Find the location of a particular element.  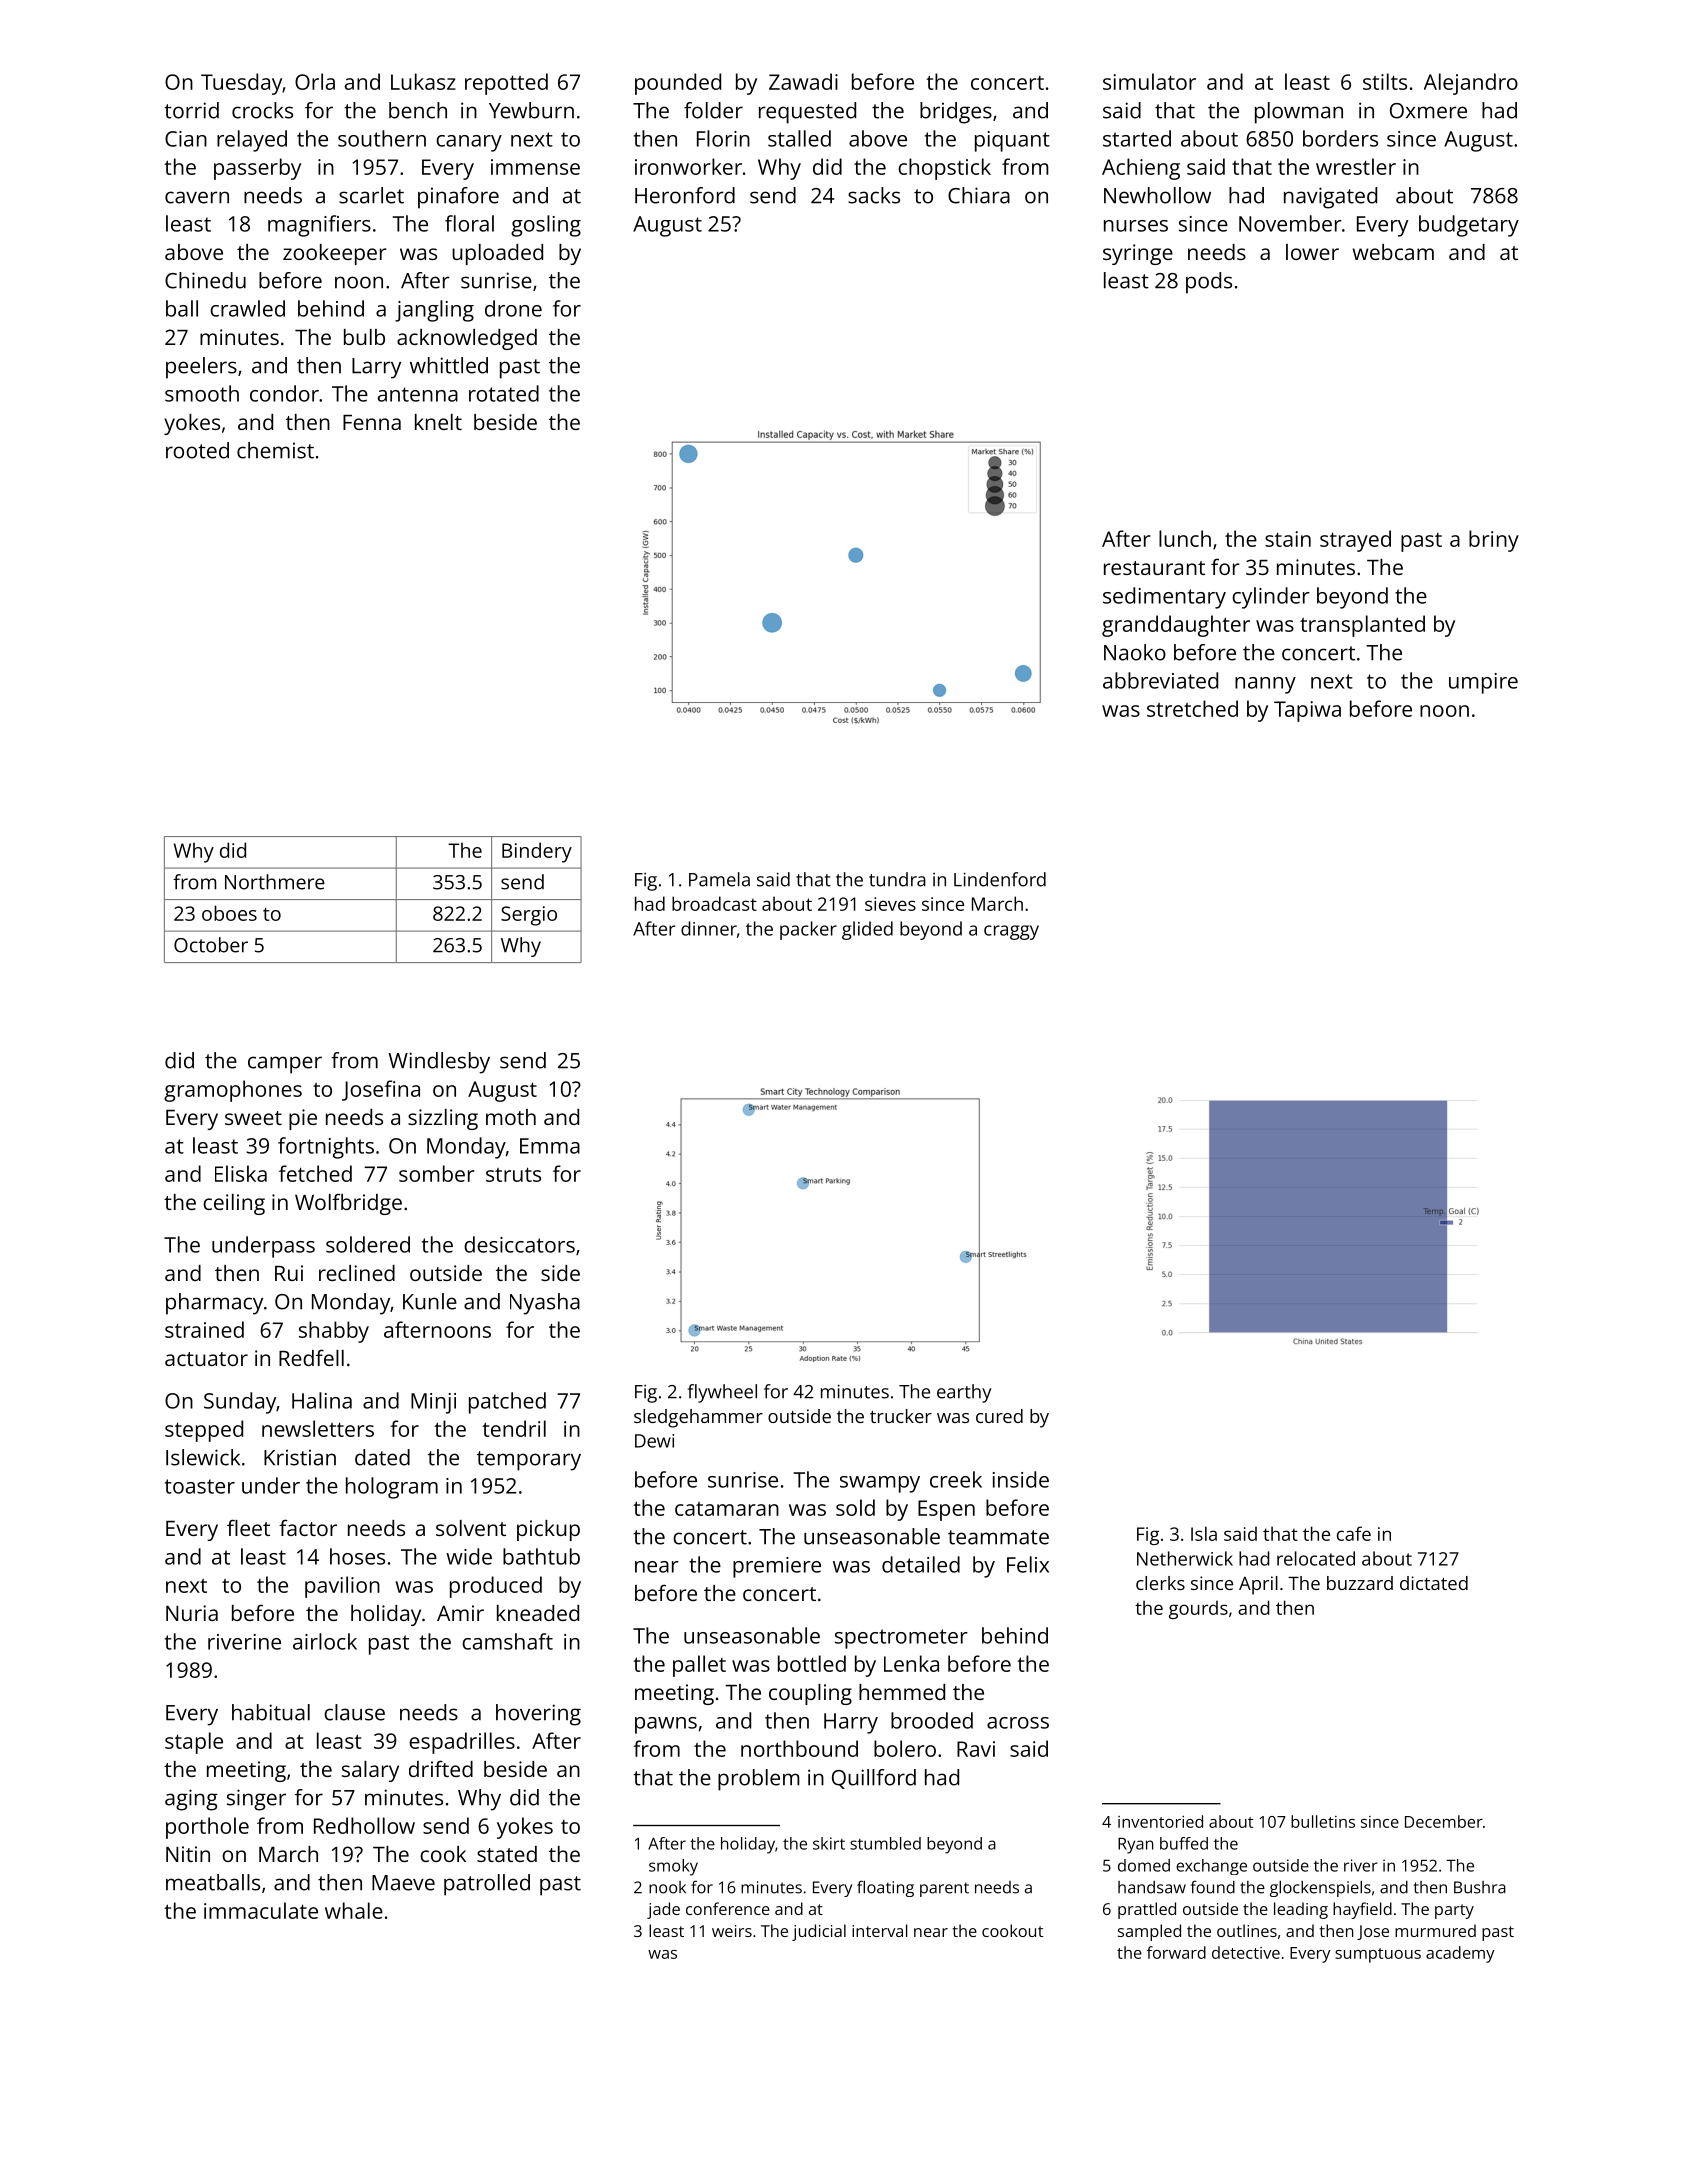

cafe is located at coordinates (1354, 1533).
